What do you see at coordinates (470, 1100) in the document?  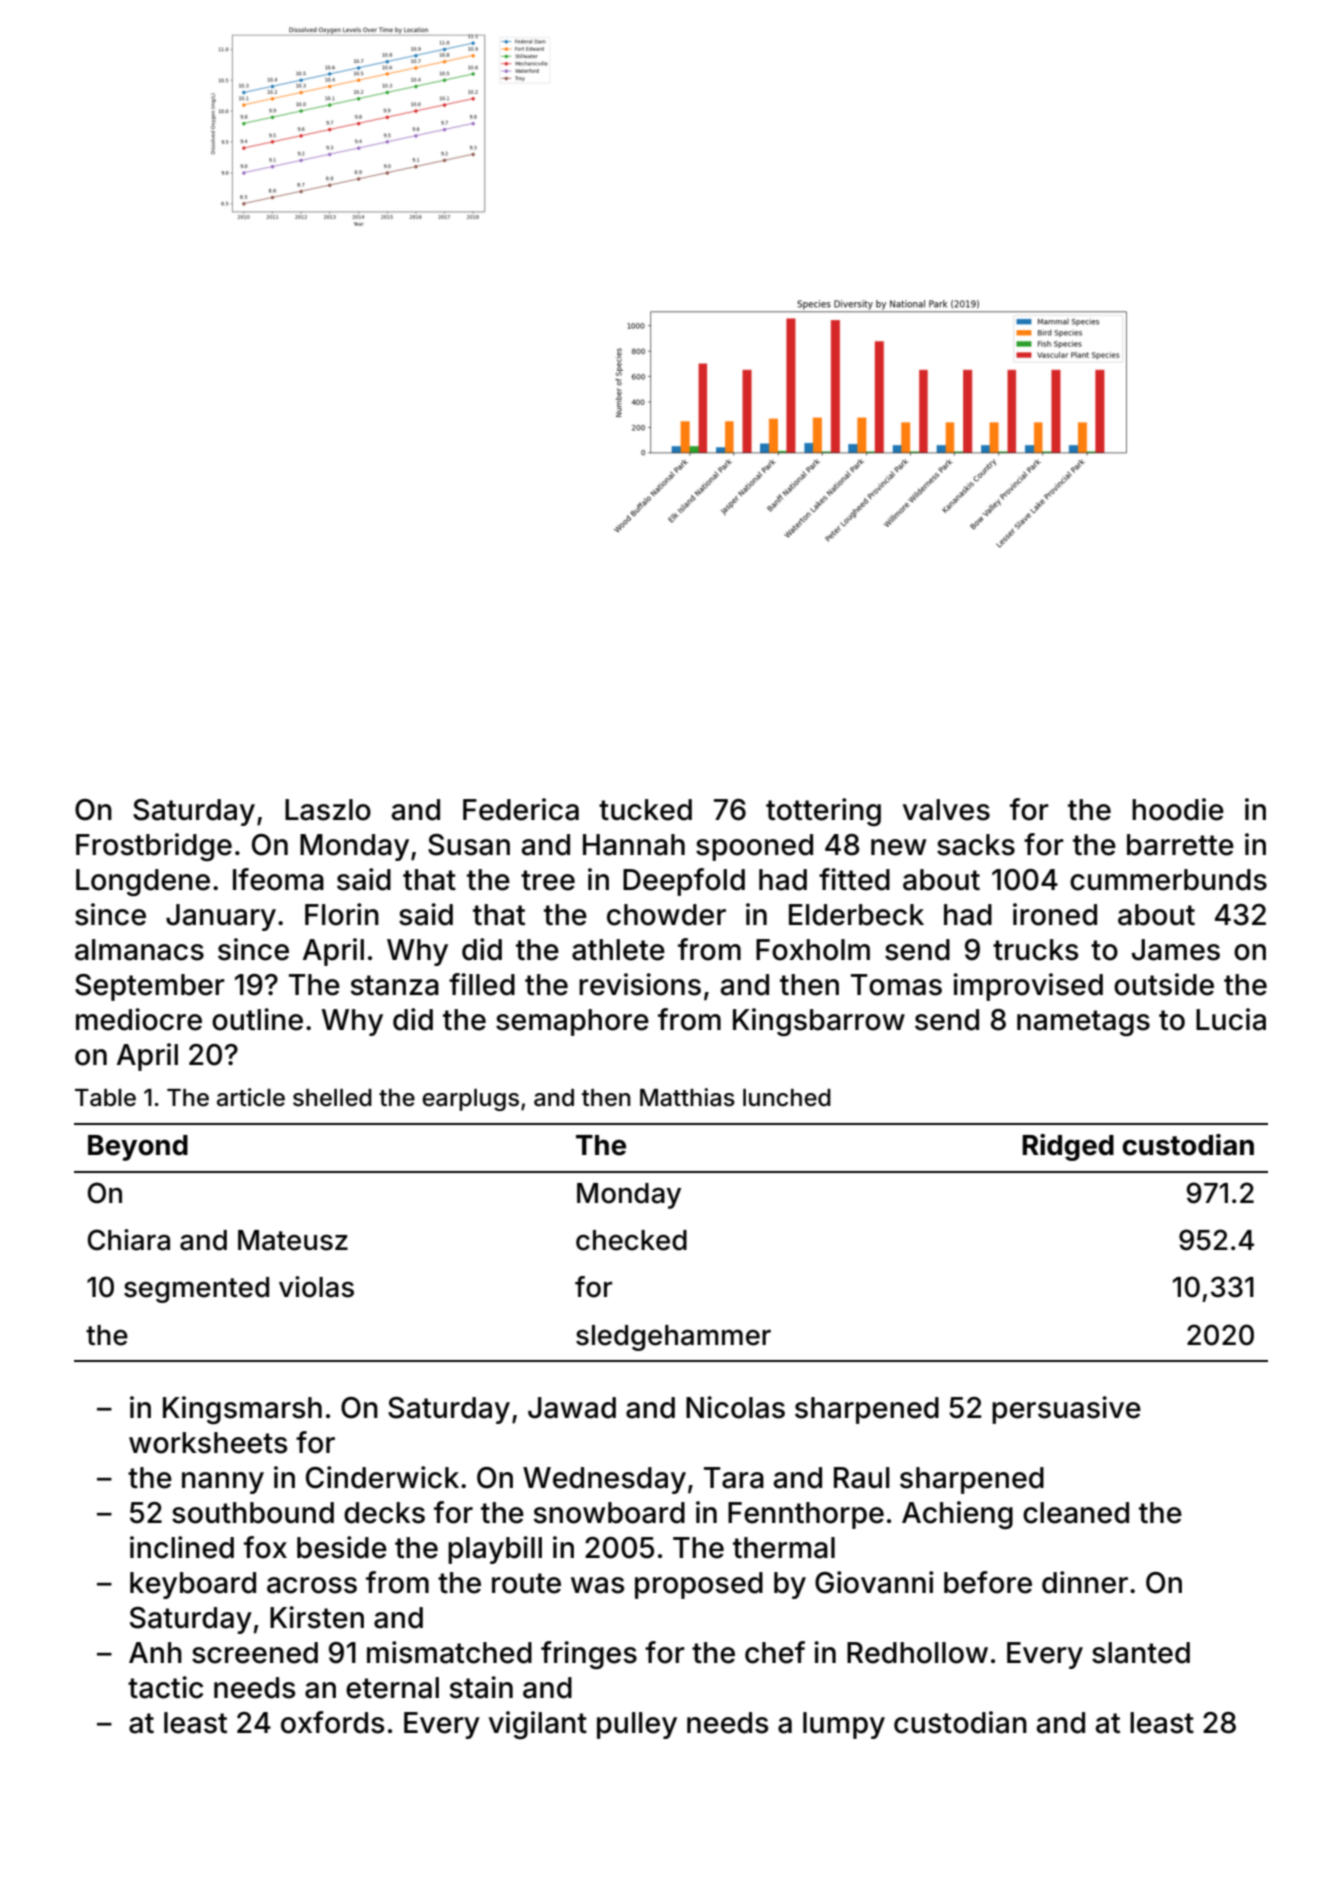 I see `earplugs` at bounding box center [470, 1100].
